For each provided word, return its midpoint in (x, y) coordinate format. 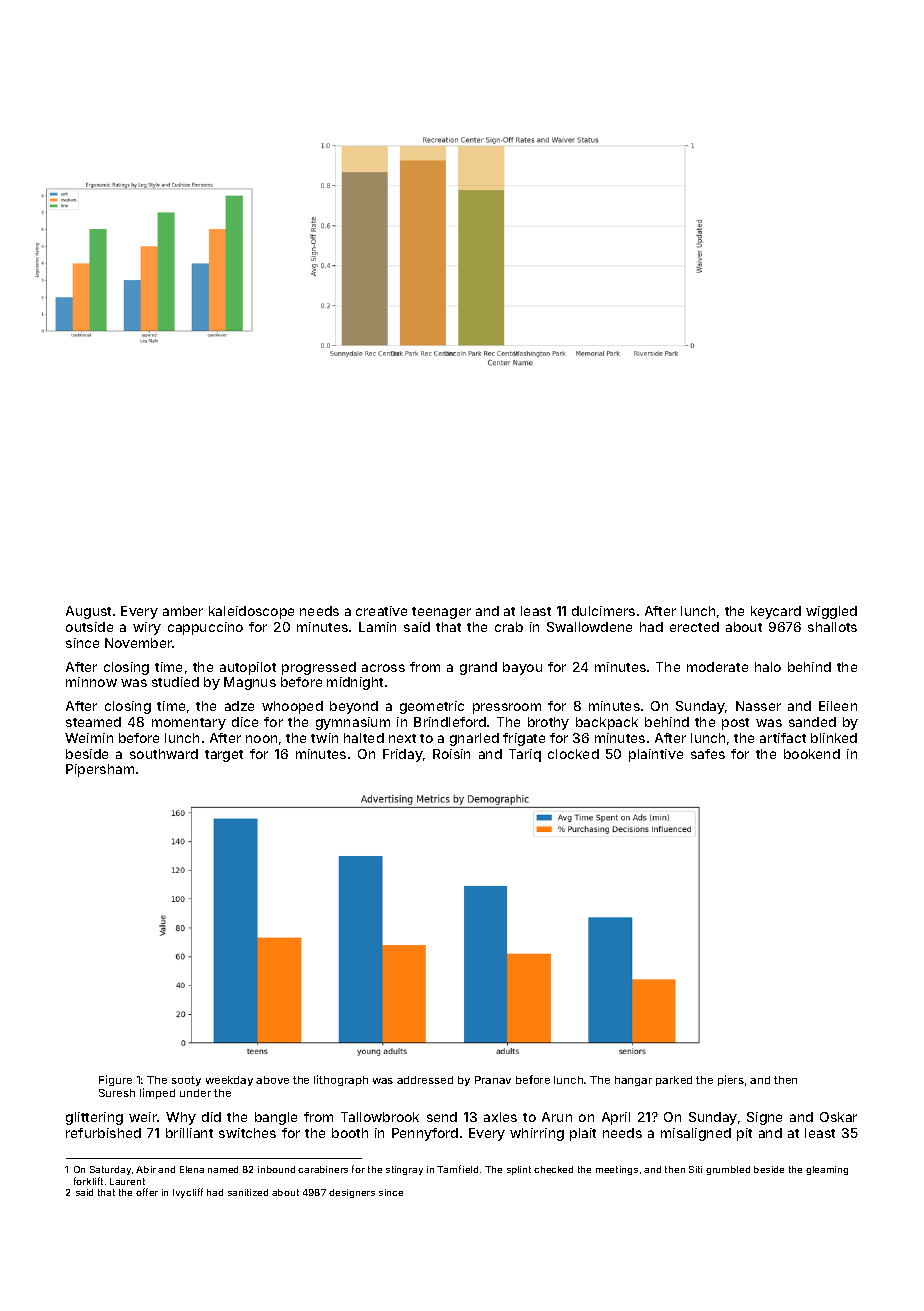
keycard (776, 612)
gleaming (827, 1170)
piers (731, 1080)
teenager (441, 613)
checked (553, 1169)
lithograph (341, 1080)
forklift (88, 1181)
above (272, 1080)
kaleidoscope (251, 612)
